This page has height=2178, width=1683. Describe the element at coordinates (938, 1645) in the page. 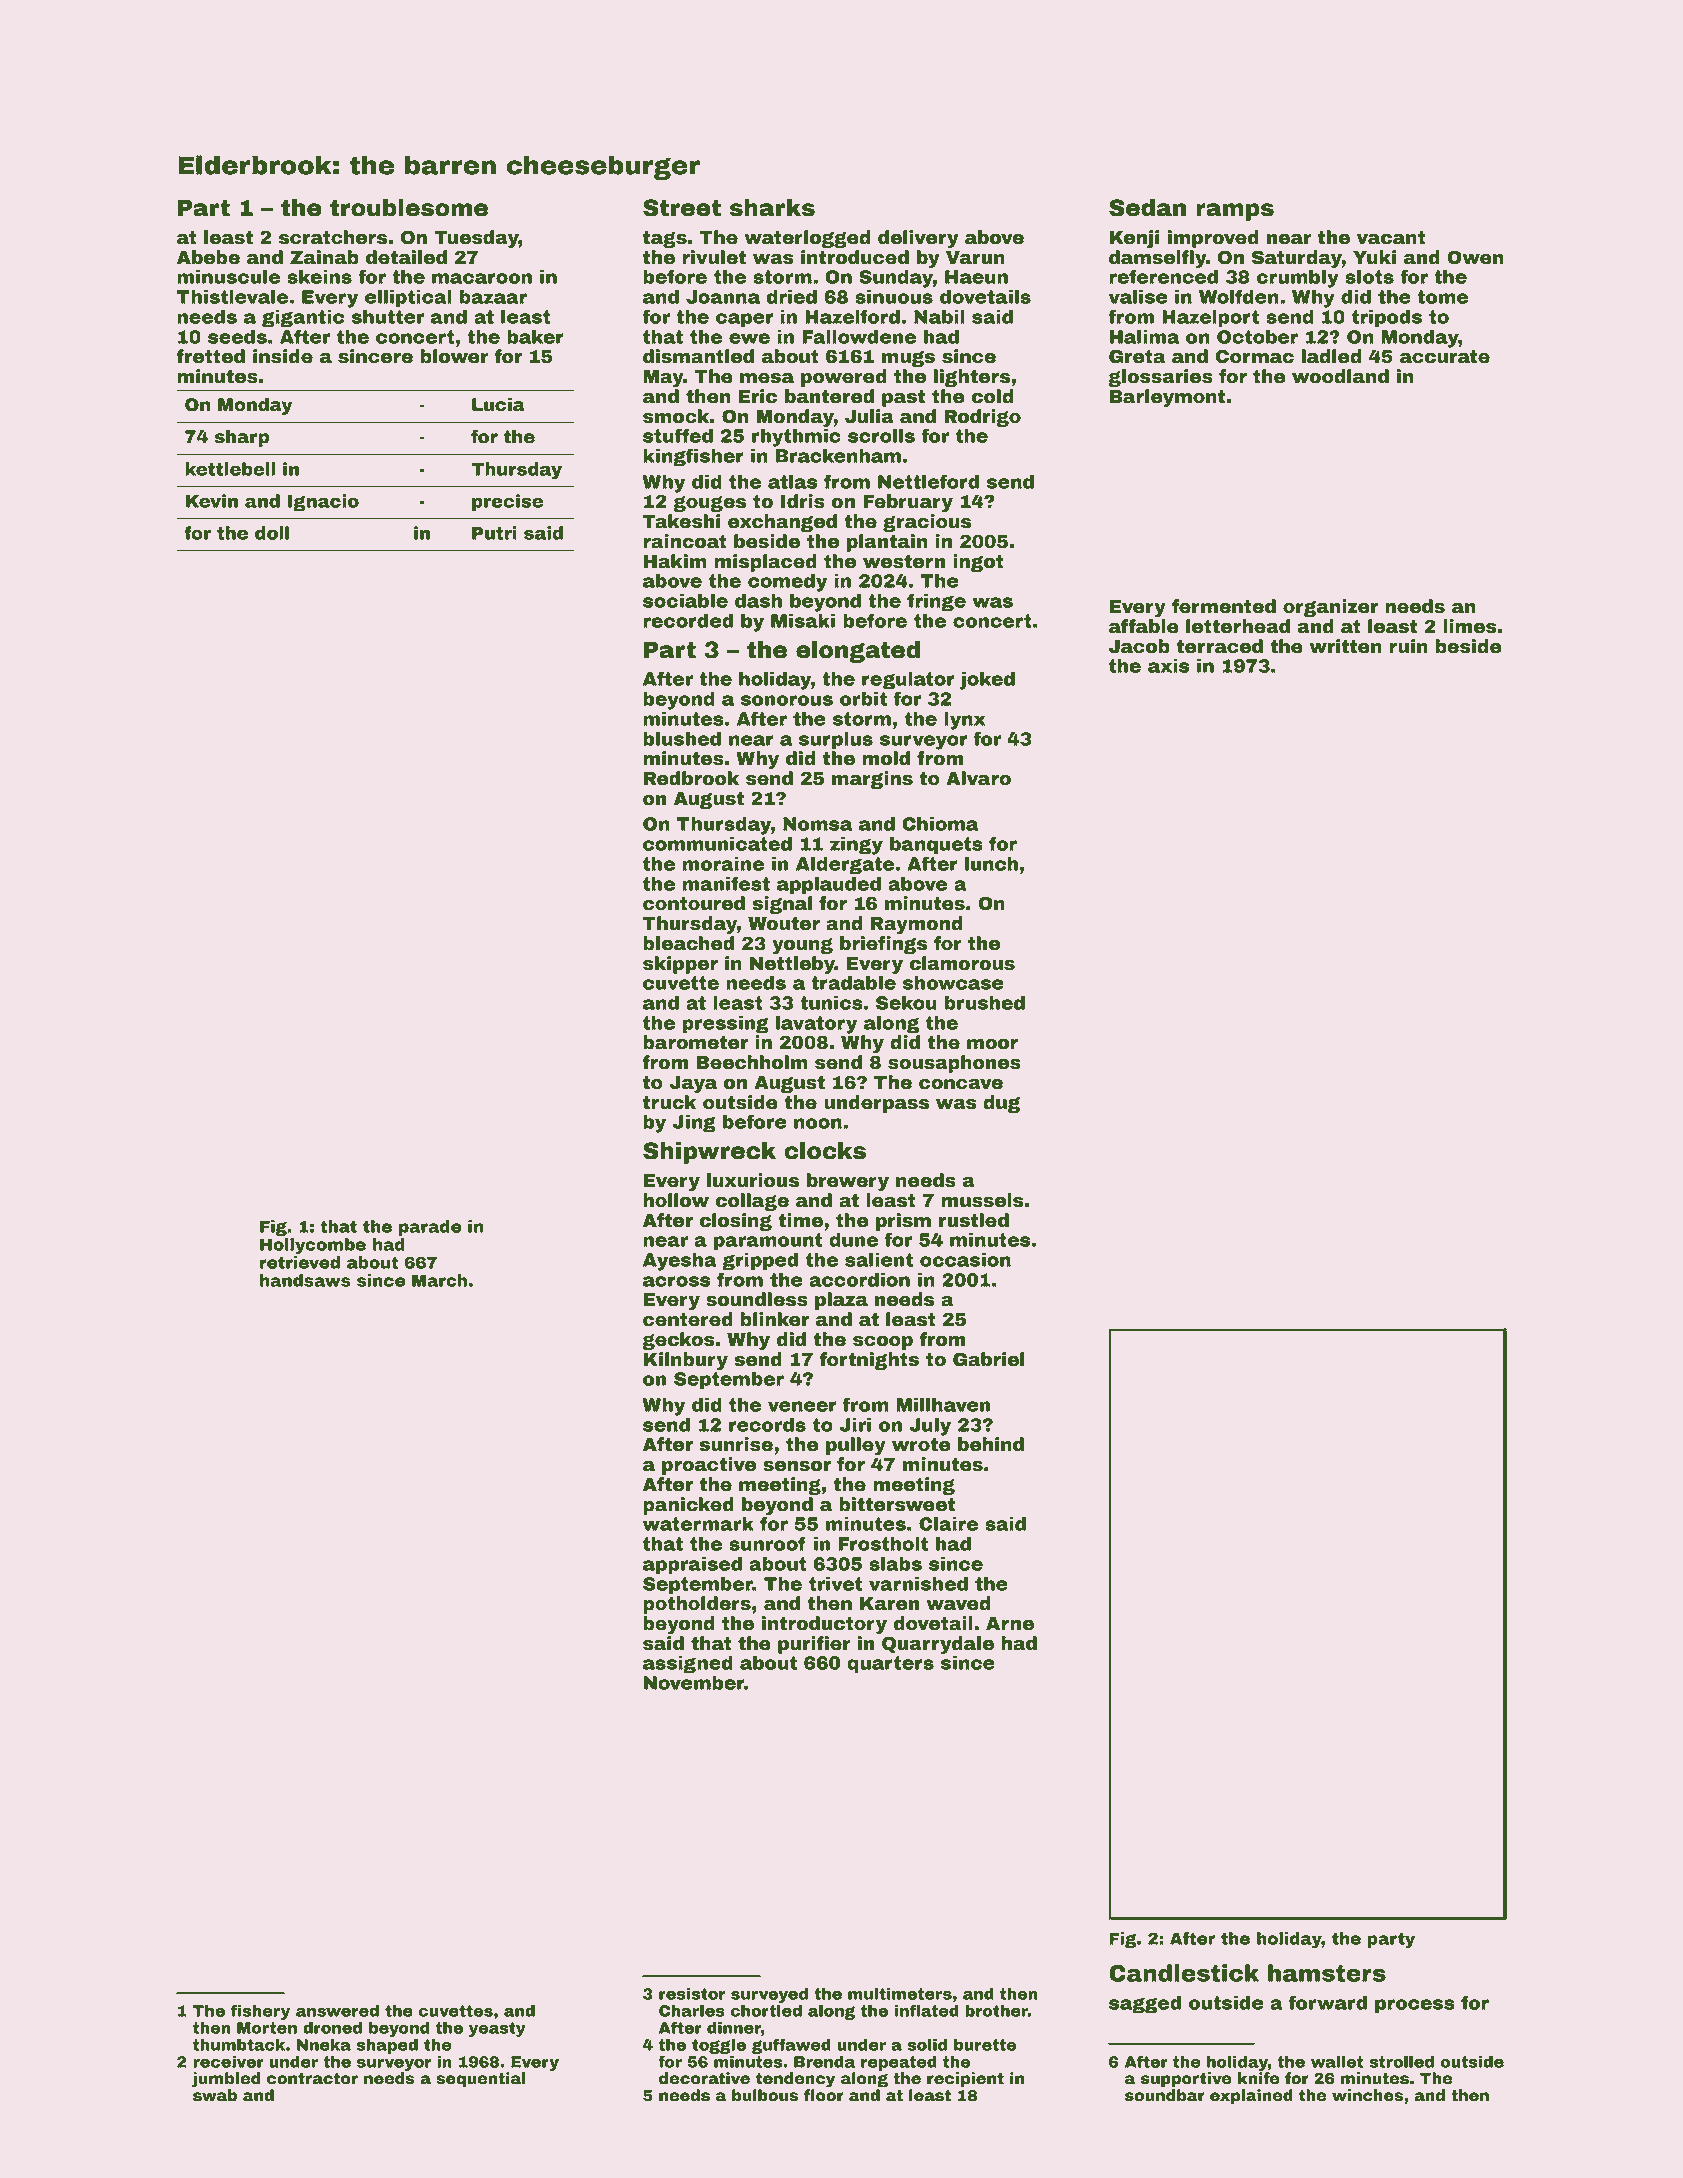

I see `Quarrydale` at that location.
